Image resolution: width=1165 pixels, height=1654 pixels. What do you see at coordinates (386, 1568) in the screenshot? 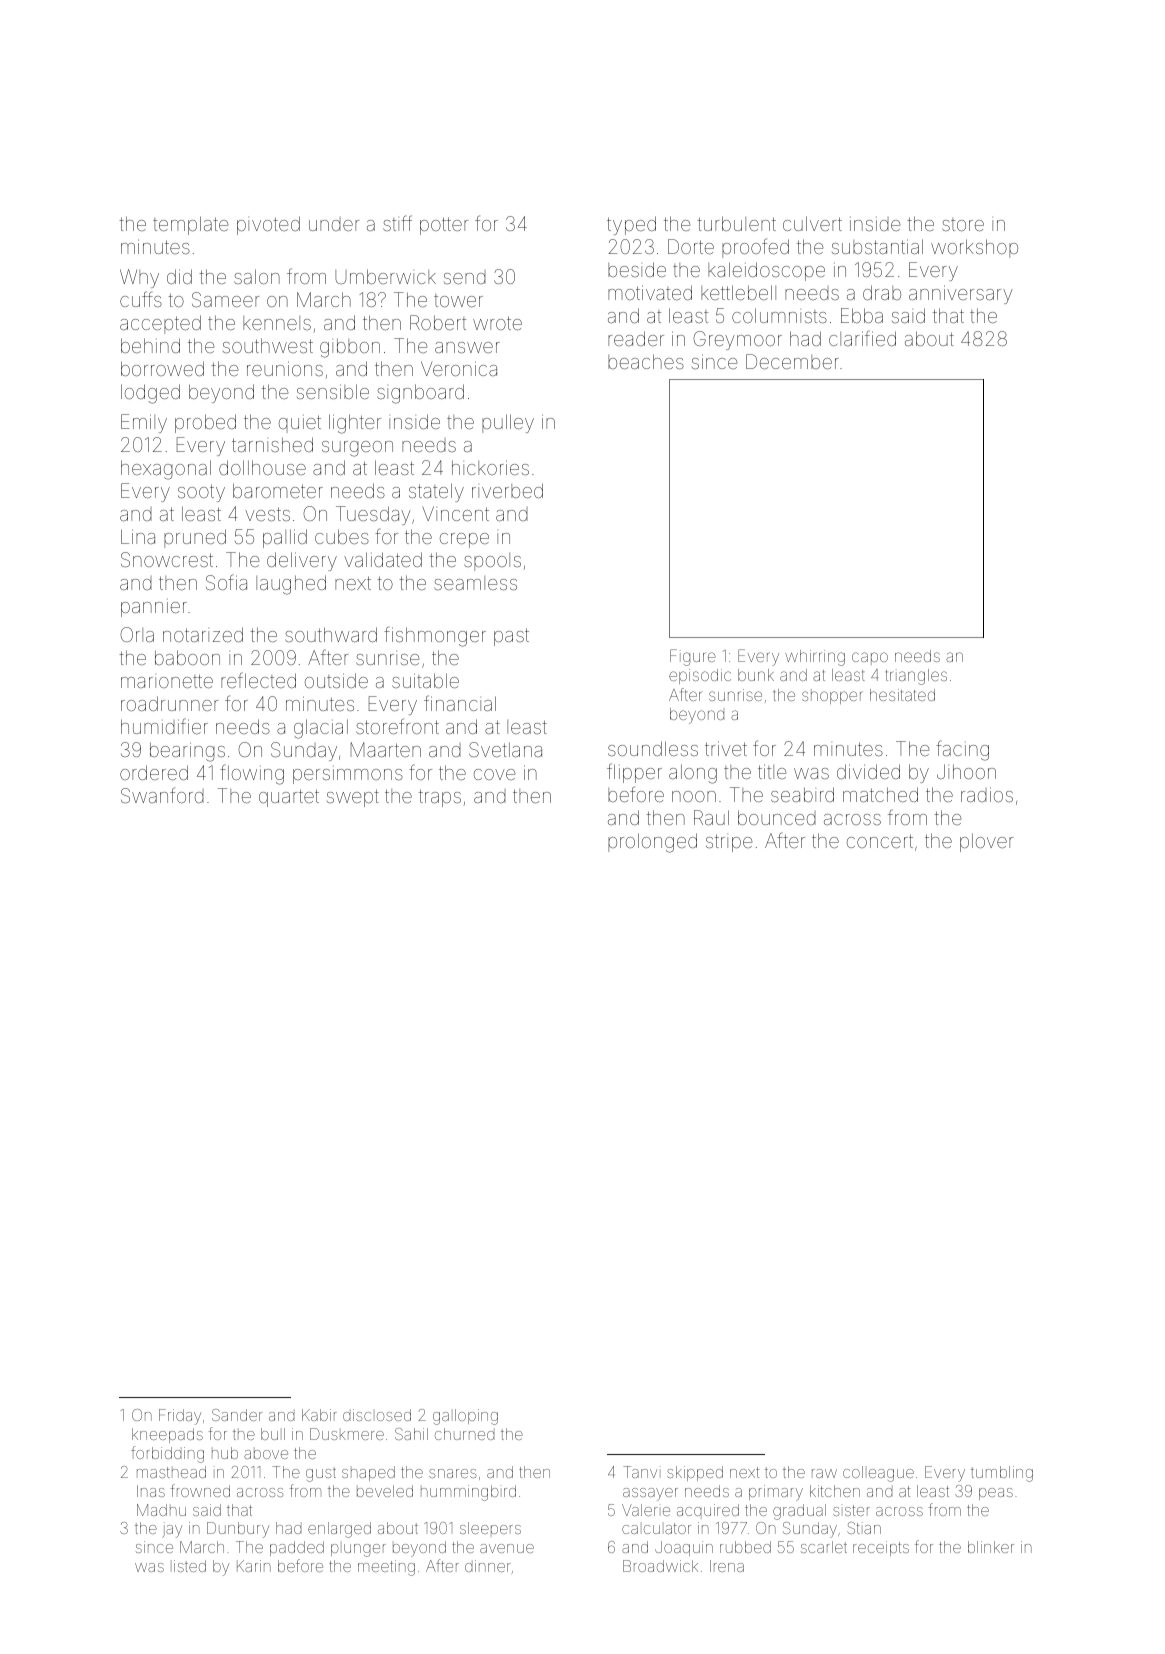
I see `meeting` at bounding box center [386, 1568].
